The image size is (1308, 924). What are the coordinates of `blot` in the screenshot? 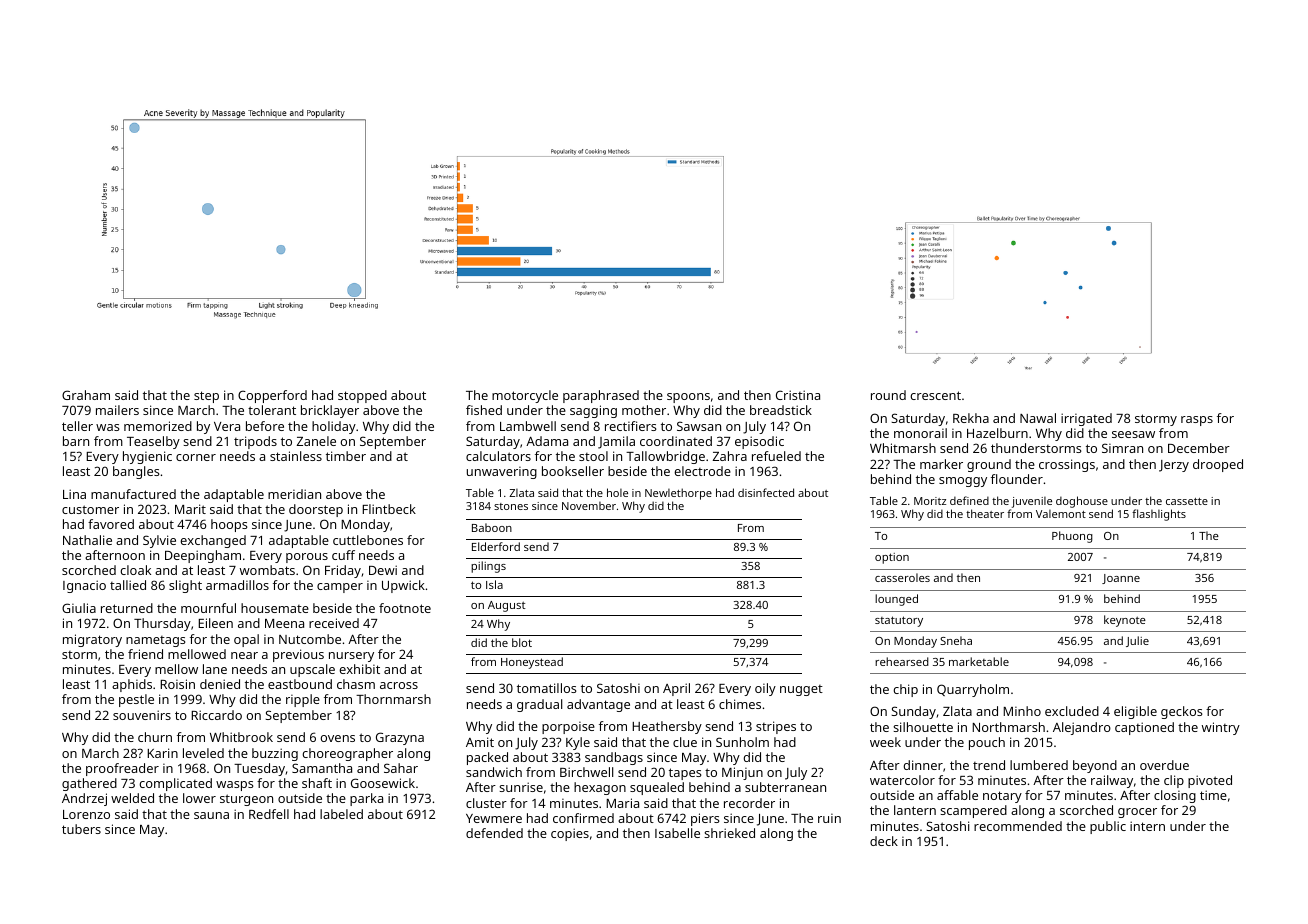 It's located at (522, 642).
